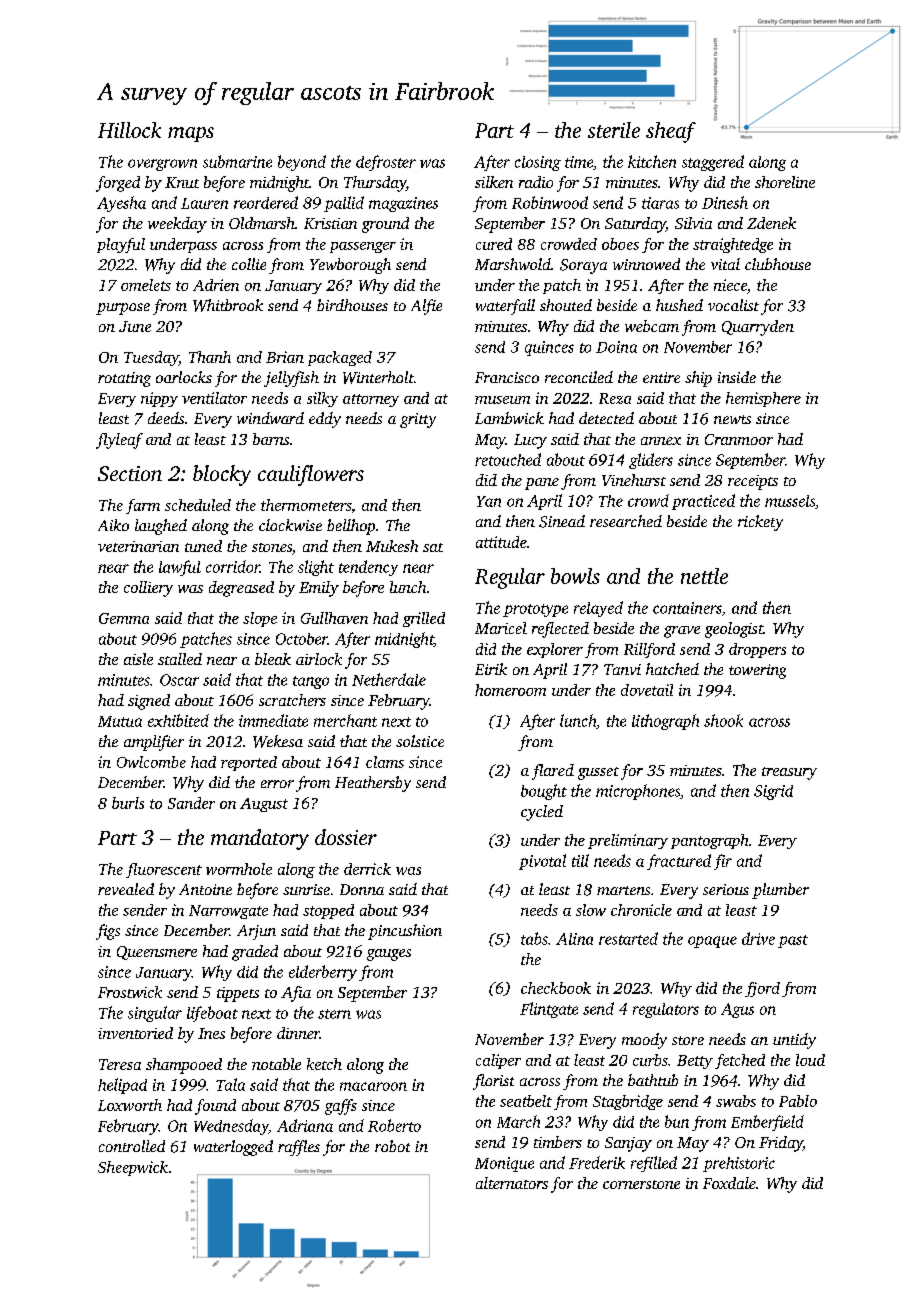 This image has width=924, height=1308. I want to click on robot, so click(392, 1146).
